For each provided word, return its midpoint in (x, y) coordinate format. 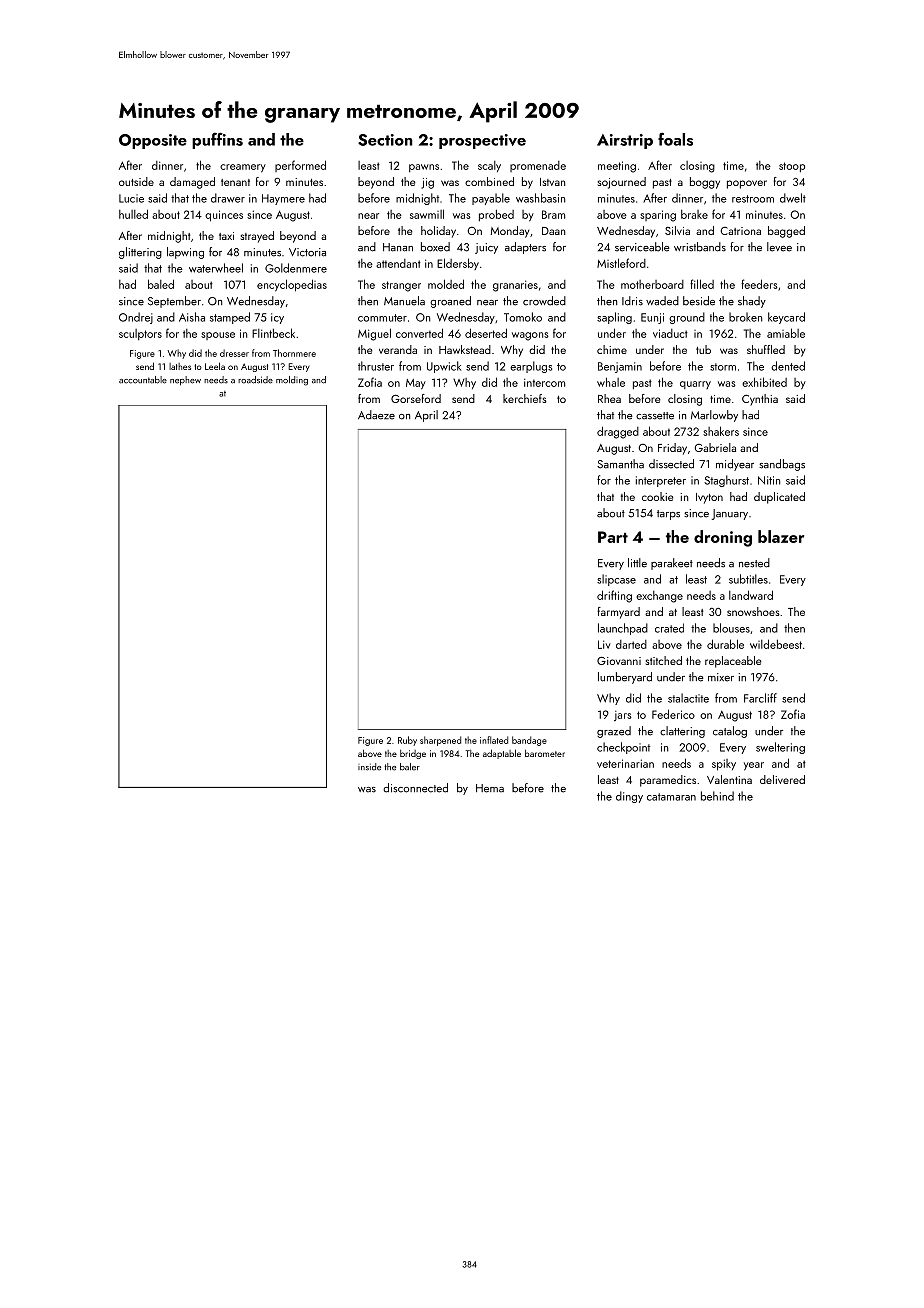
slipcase (616, 580)
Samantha (620, 464)
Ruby (407, 741)
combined (489, 181)
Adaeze (376, 415)
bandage (529, 741)
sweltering (780, 748)
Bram (553, 214)
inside (369, 767)
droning (723, 538)
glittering (140, 253)
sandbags (782, 465)
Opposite (153, 141)
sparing (658, 216)
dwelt (793, 198)
